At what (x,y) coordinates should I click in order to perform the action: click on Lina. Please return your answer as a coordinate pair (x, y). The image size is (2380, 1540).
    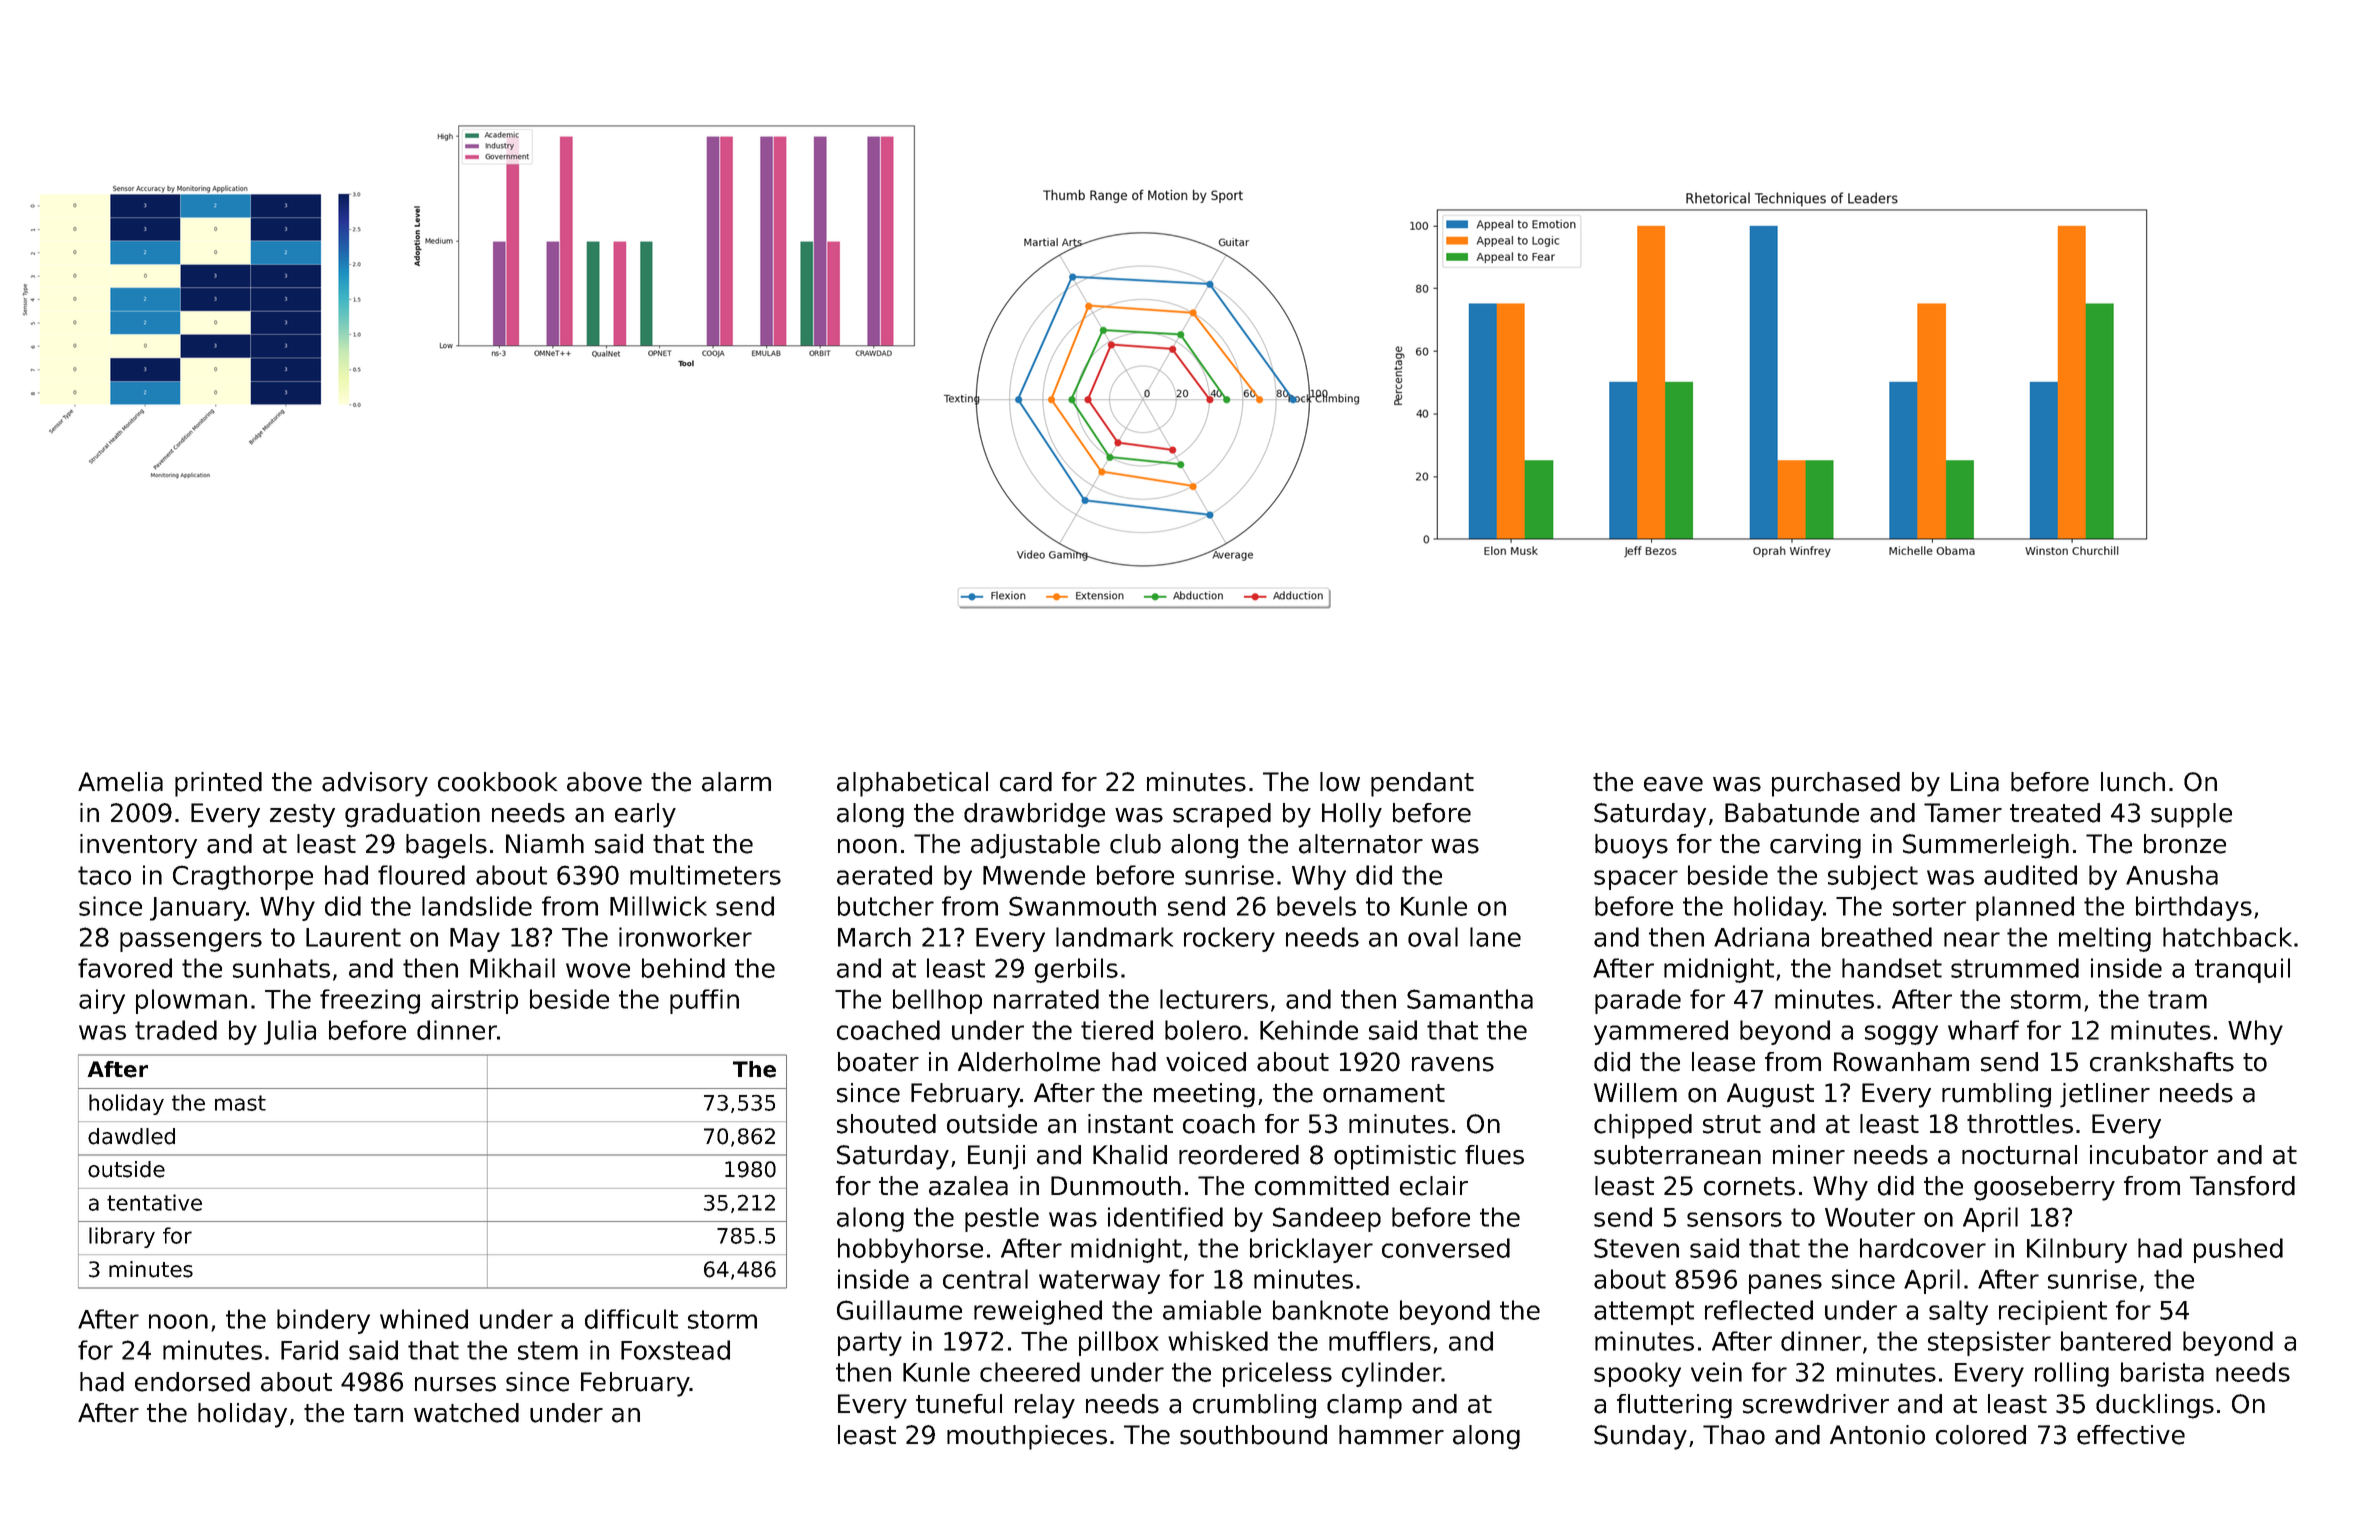
    Looking at the image, I should click on (1975, 782).
